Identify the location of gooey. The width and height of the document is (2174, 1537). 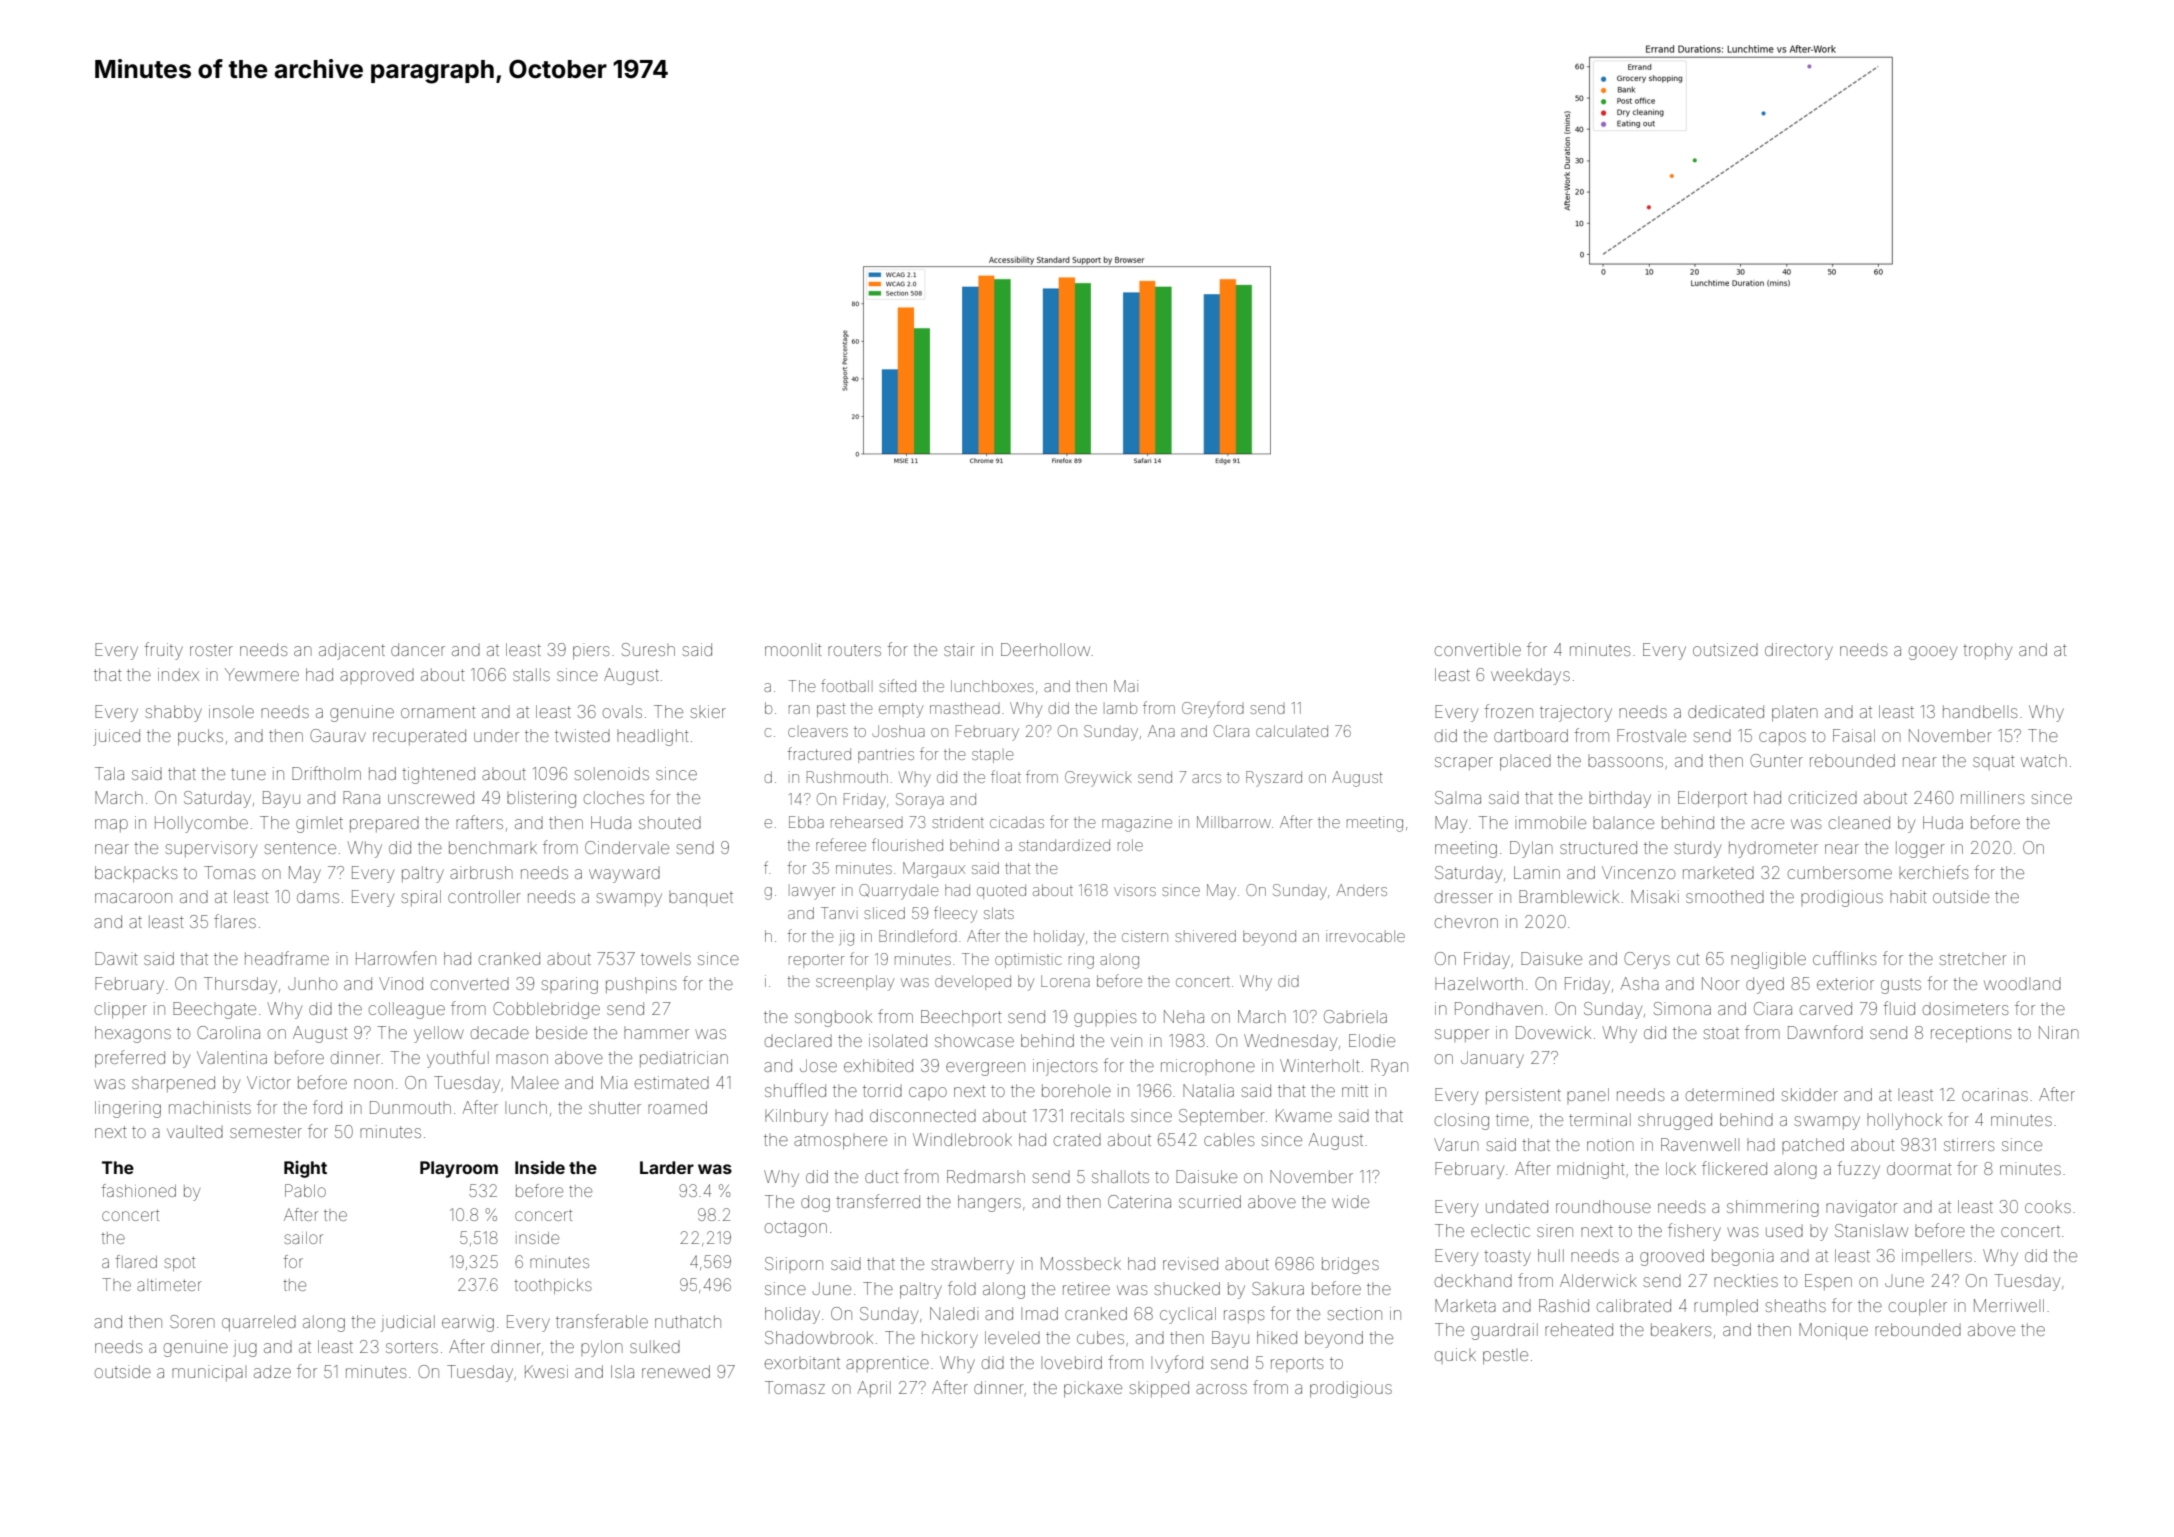
(1933, 653).
